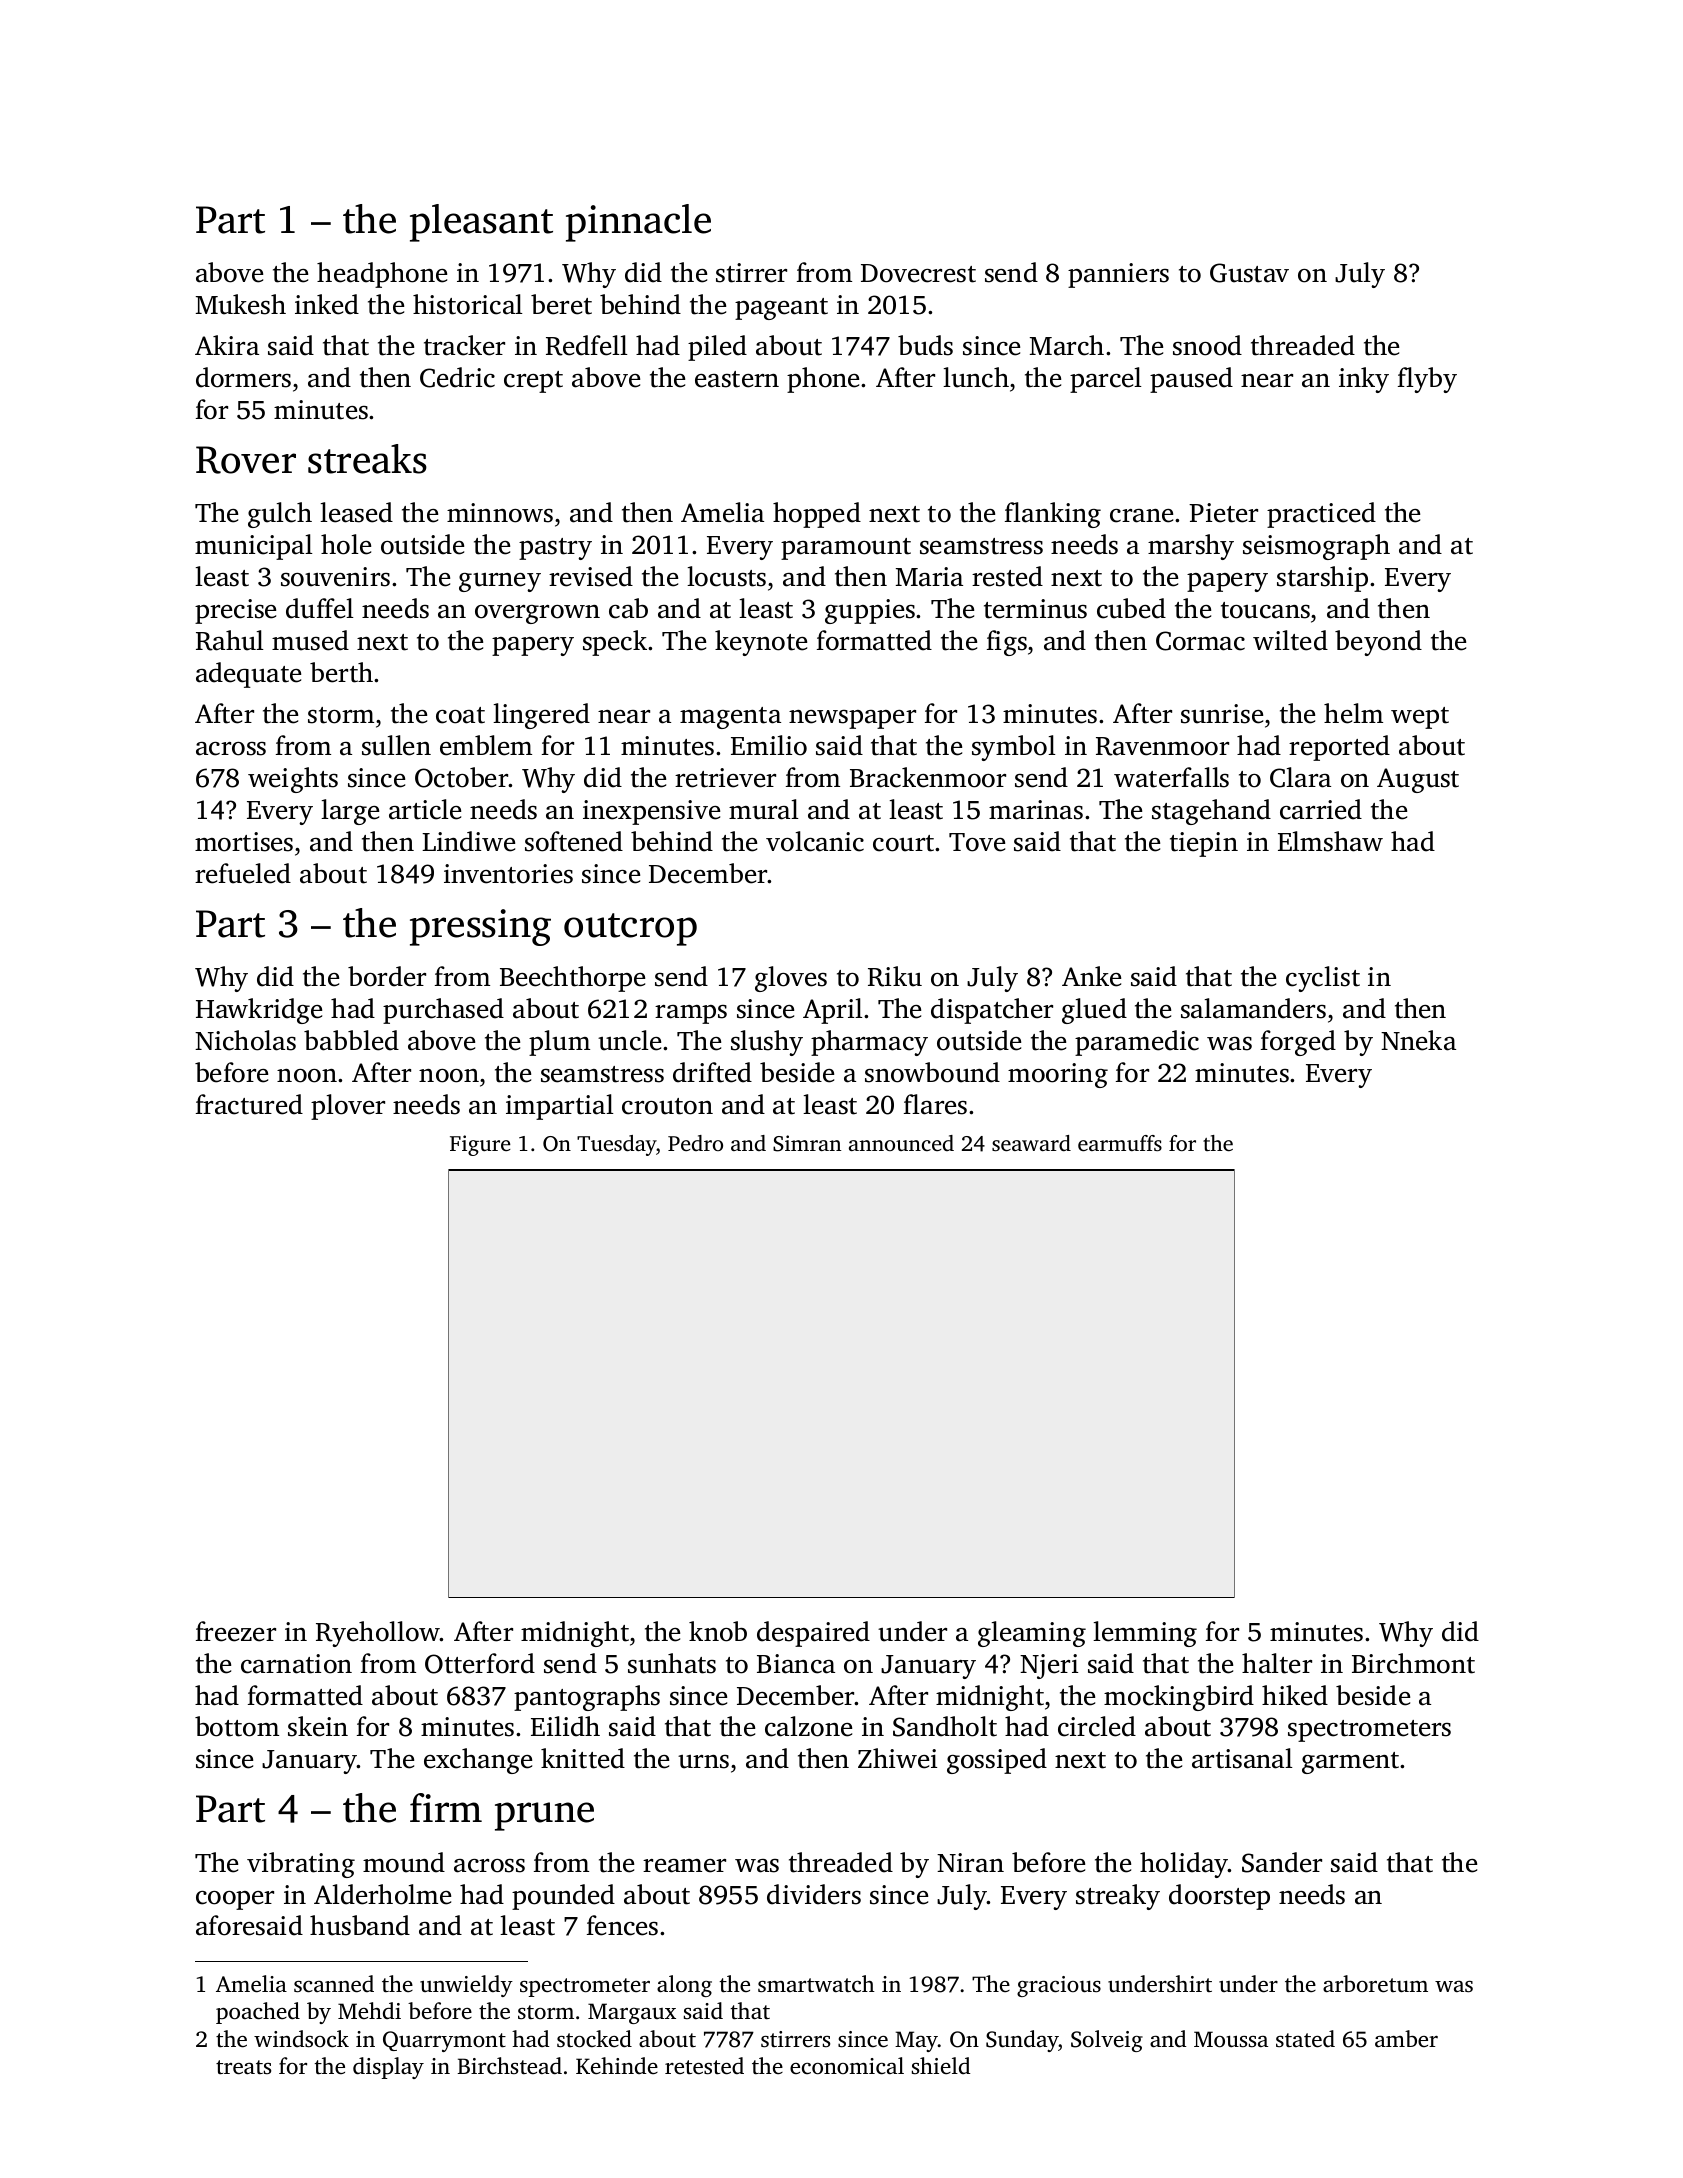 The image size is (1683, 2178). I want to click on Mukesh, so click(241, 304).
